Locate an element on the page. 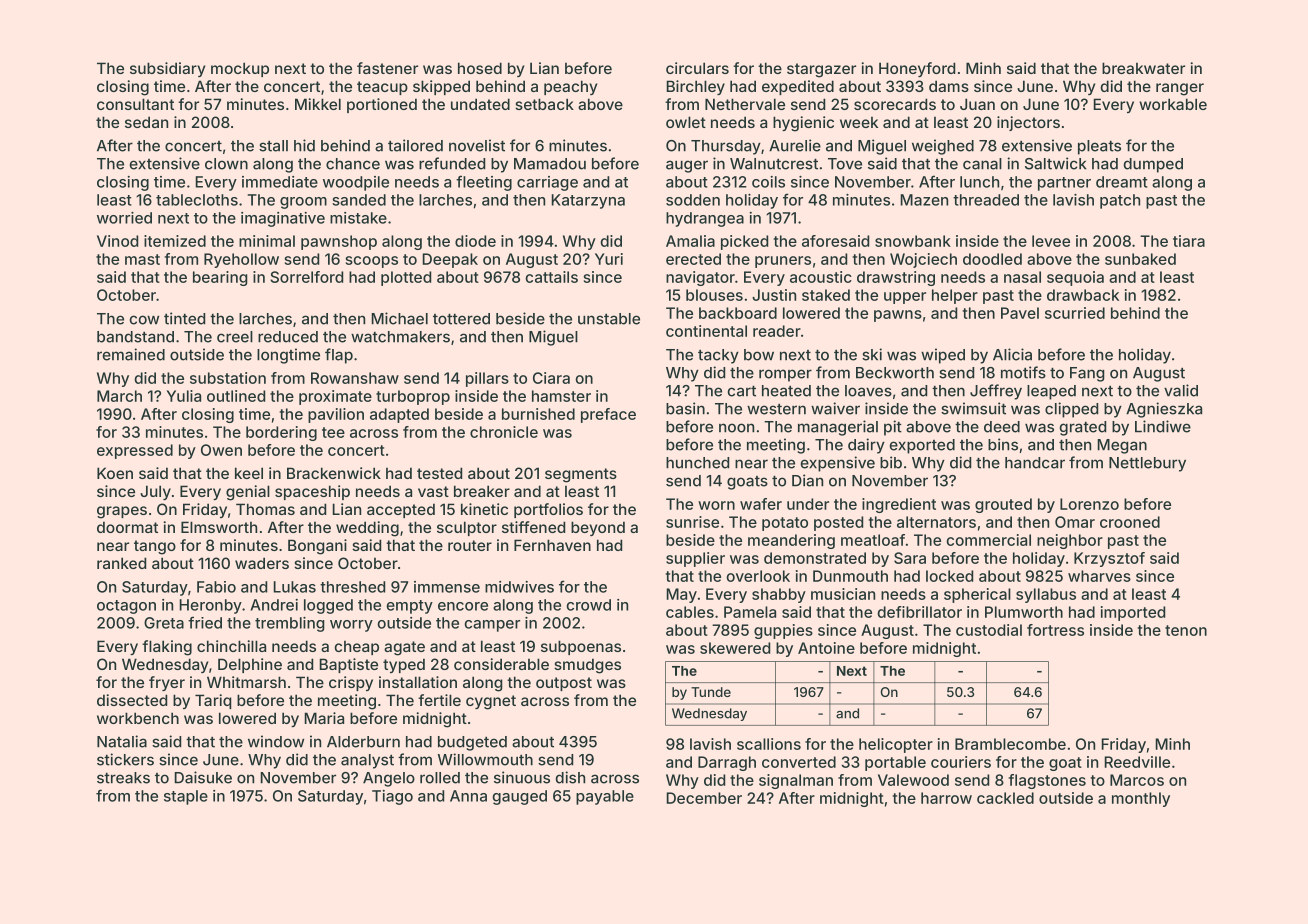 The height and width of the image is (924, 1308). flaking is located at coordinates (167, 648).
